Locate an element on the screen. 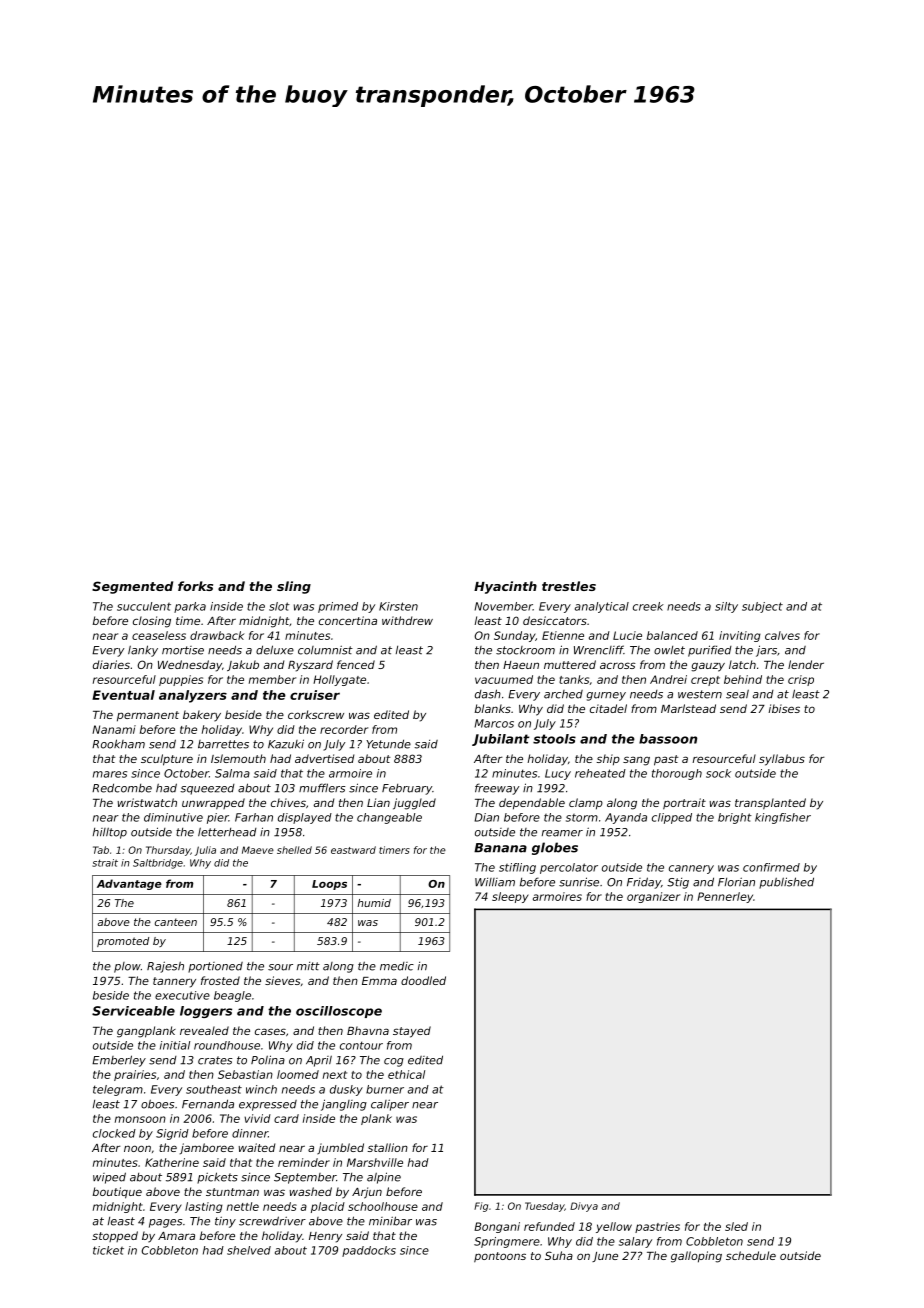 The image size is (924, 1308). lasting is located at coordinates (204, 1207).
